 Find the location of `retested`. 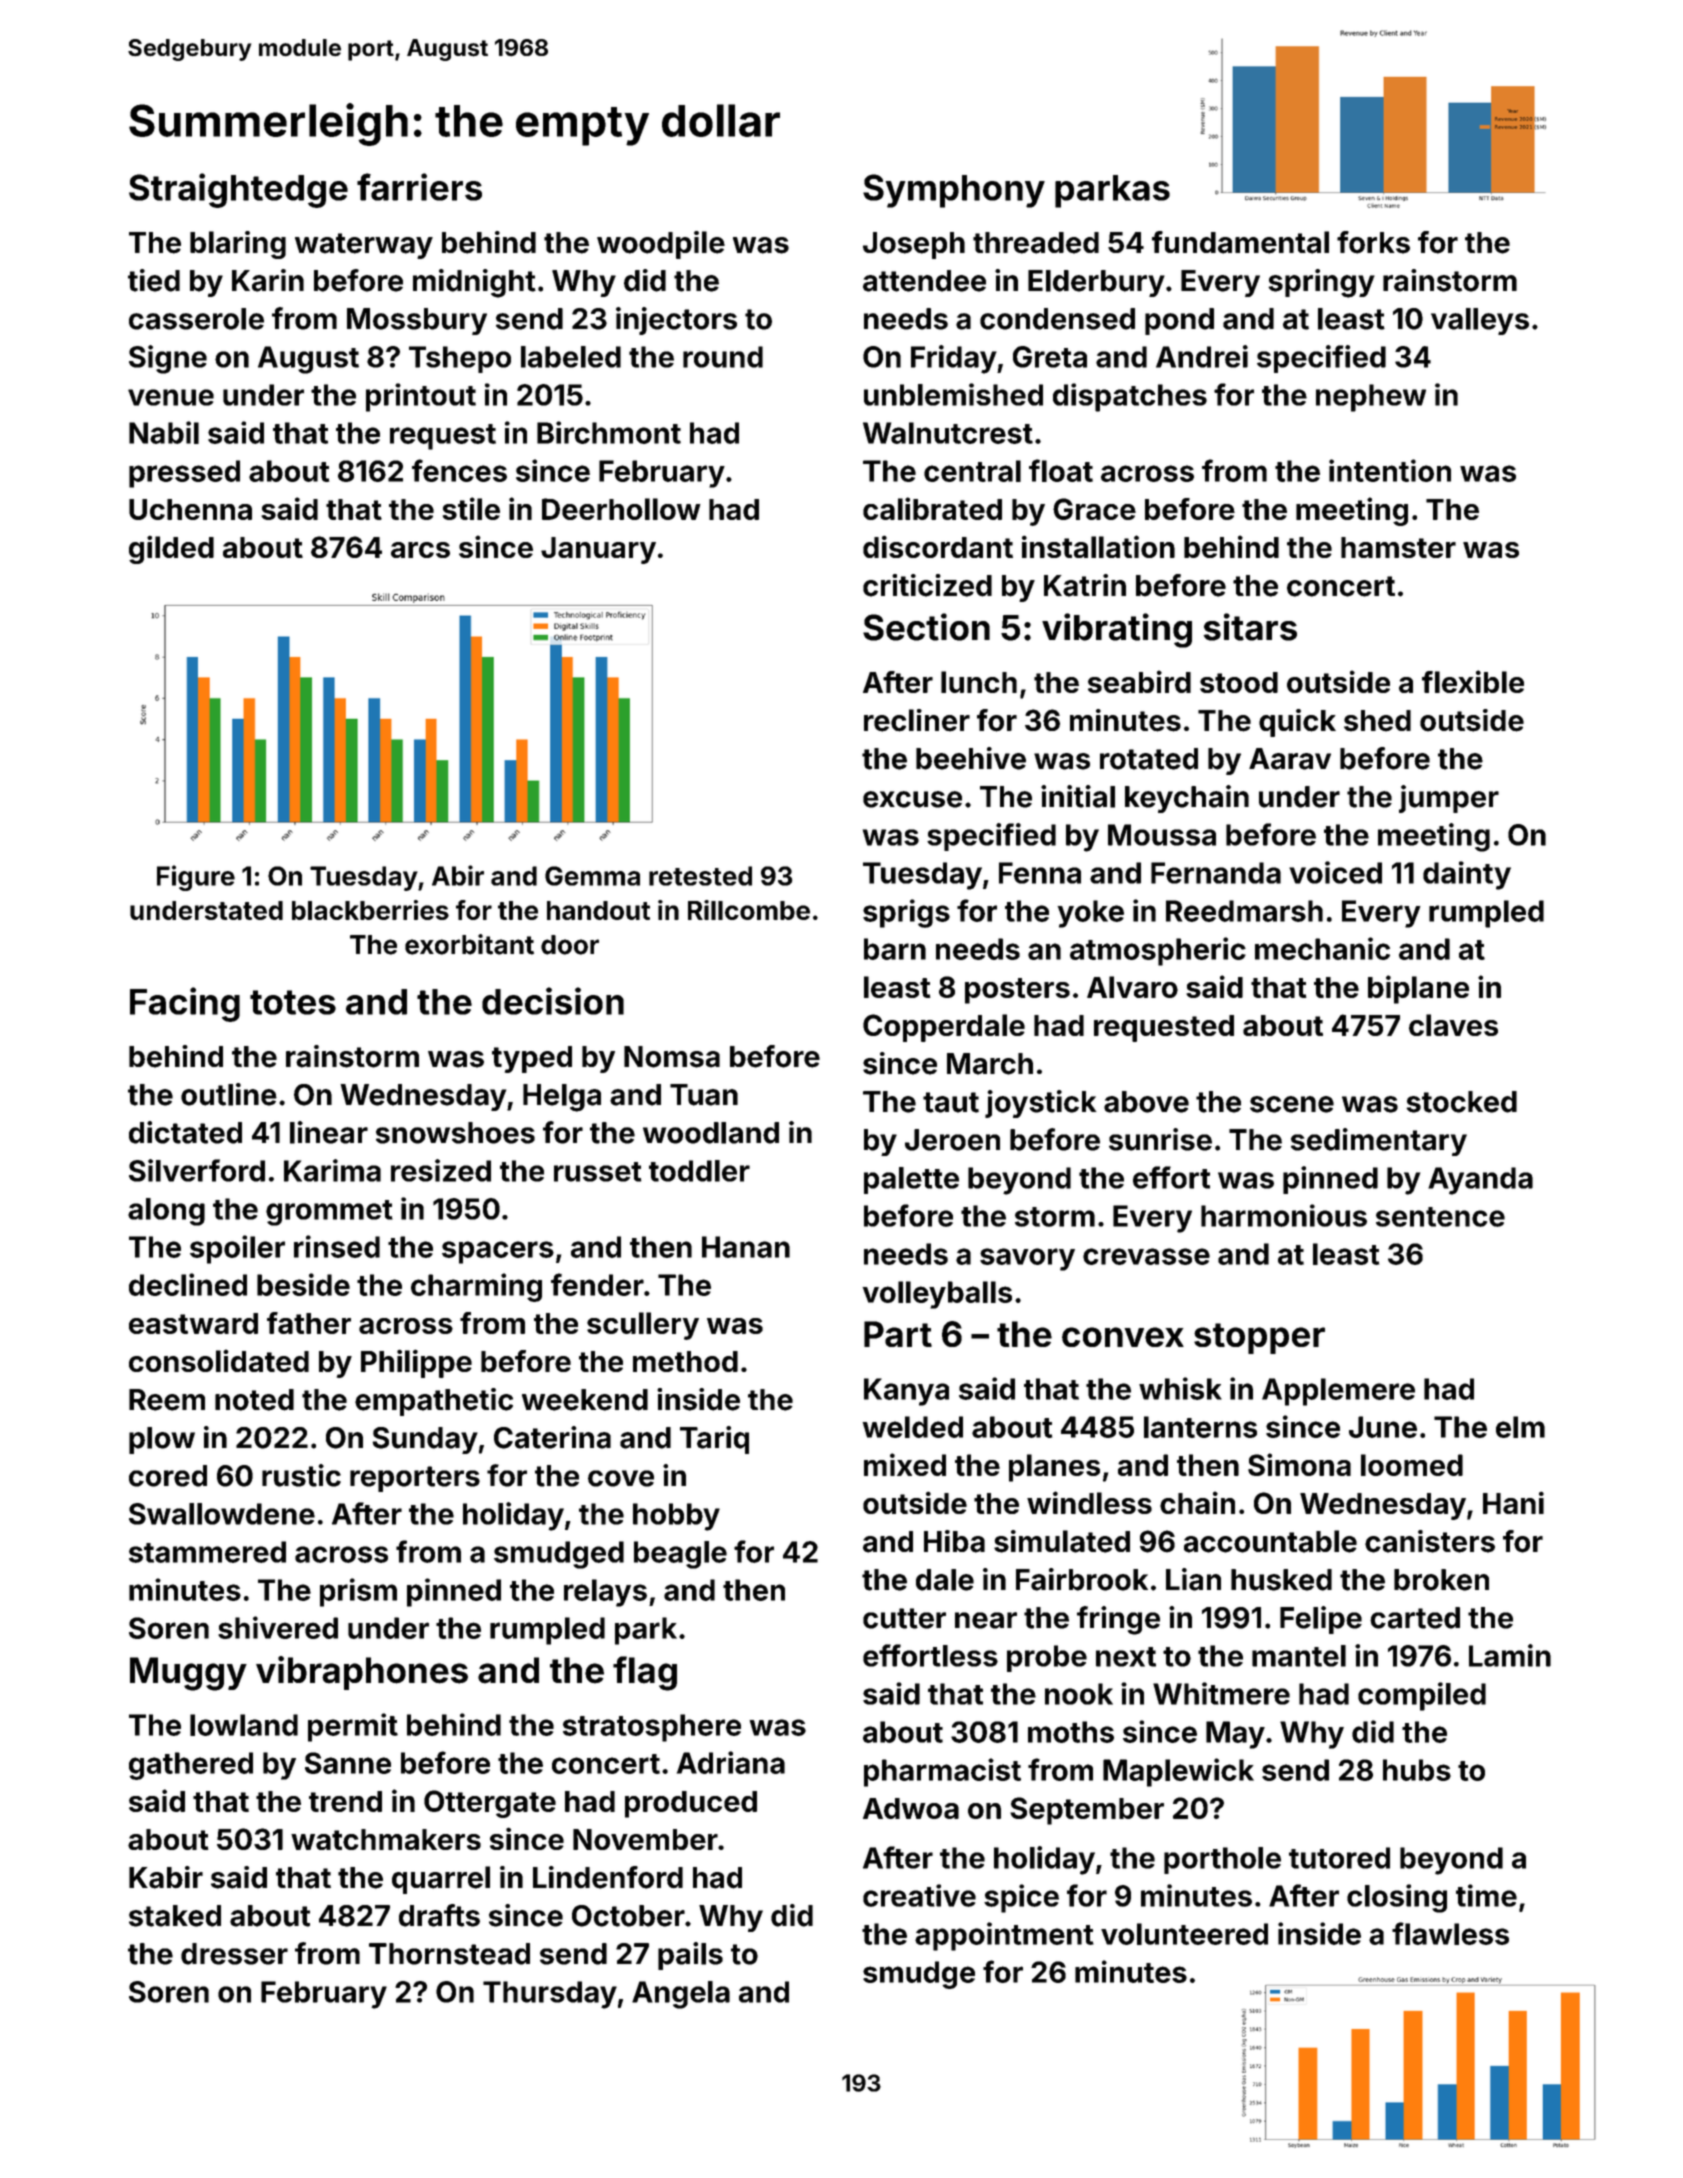

retested is located at coordinates (700, 876).
